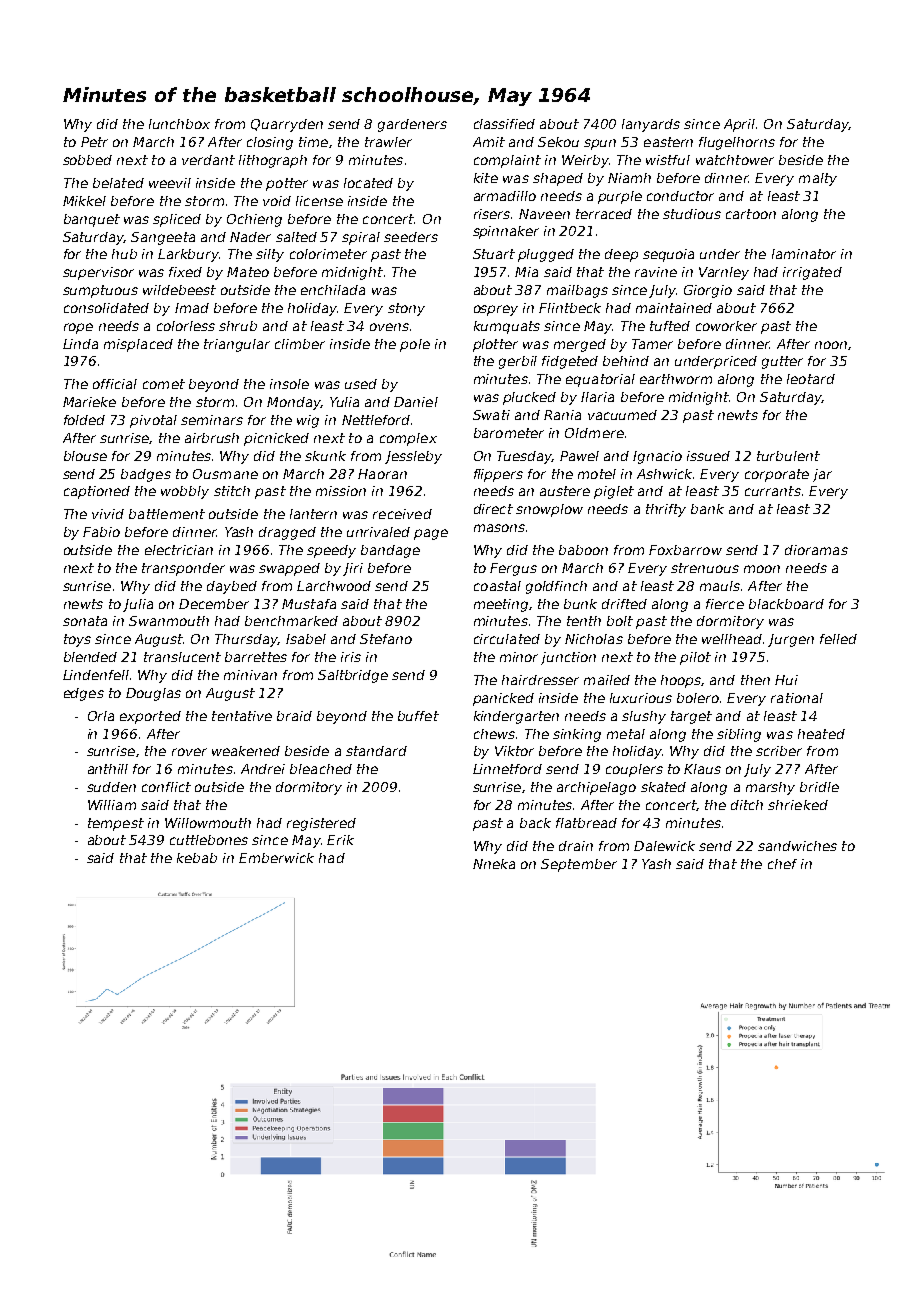 This image has width=924, height=1308. I want to click on Pawel, so click(579, 456).
